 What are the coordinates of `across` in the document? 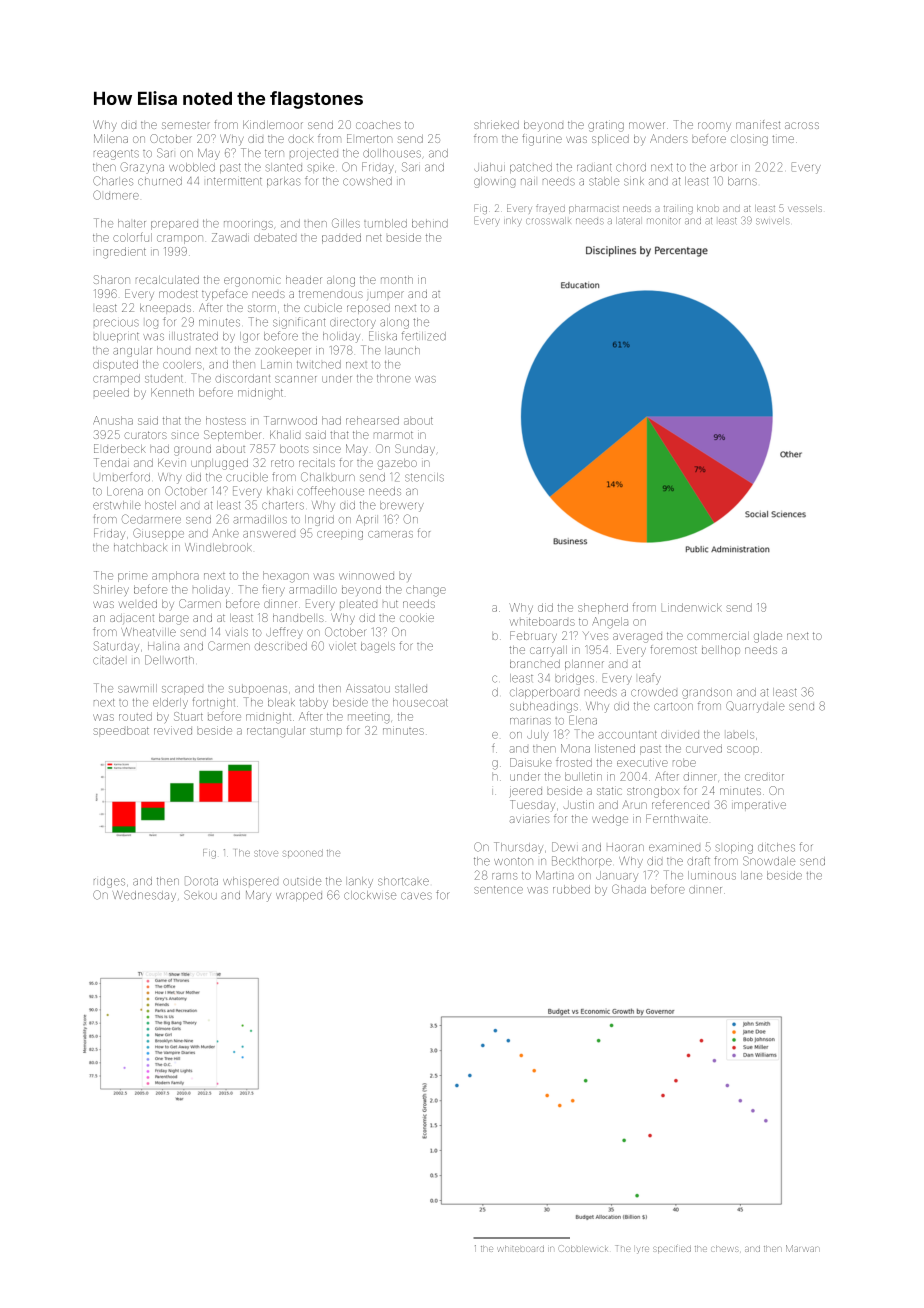 It's located at (802, 125).
